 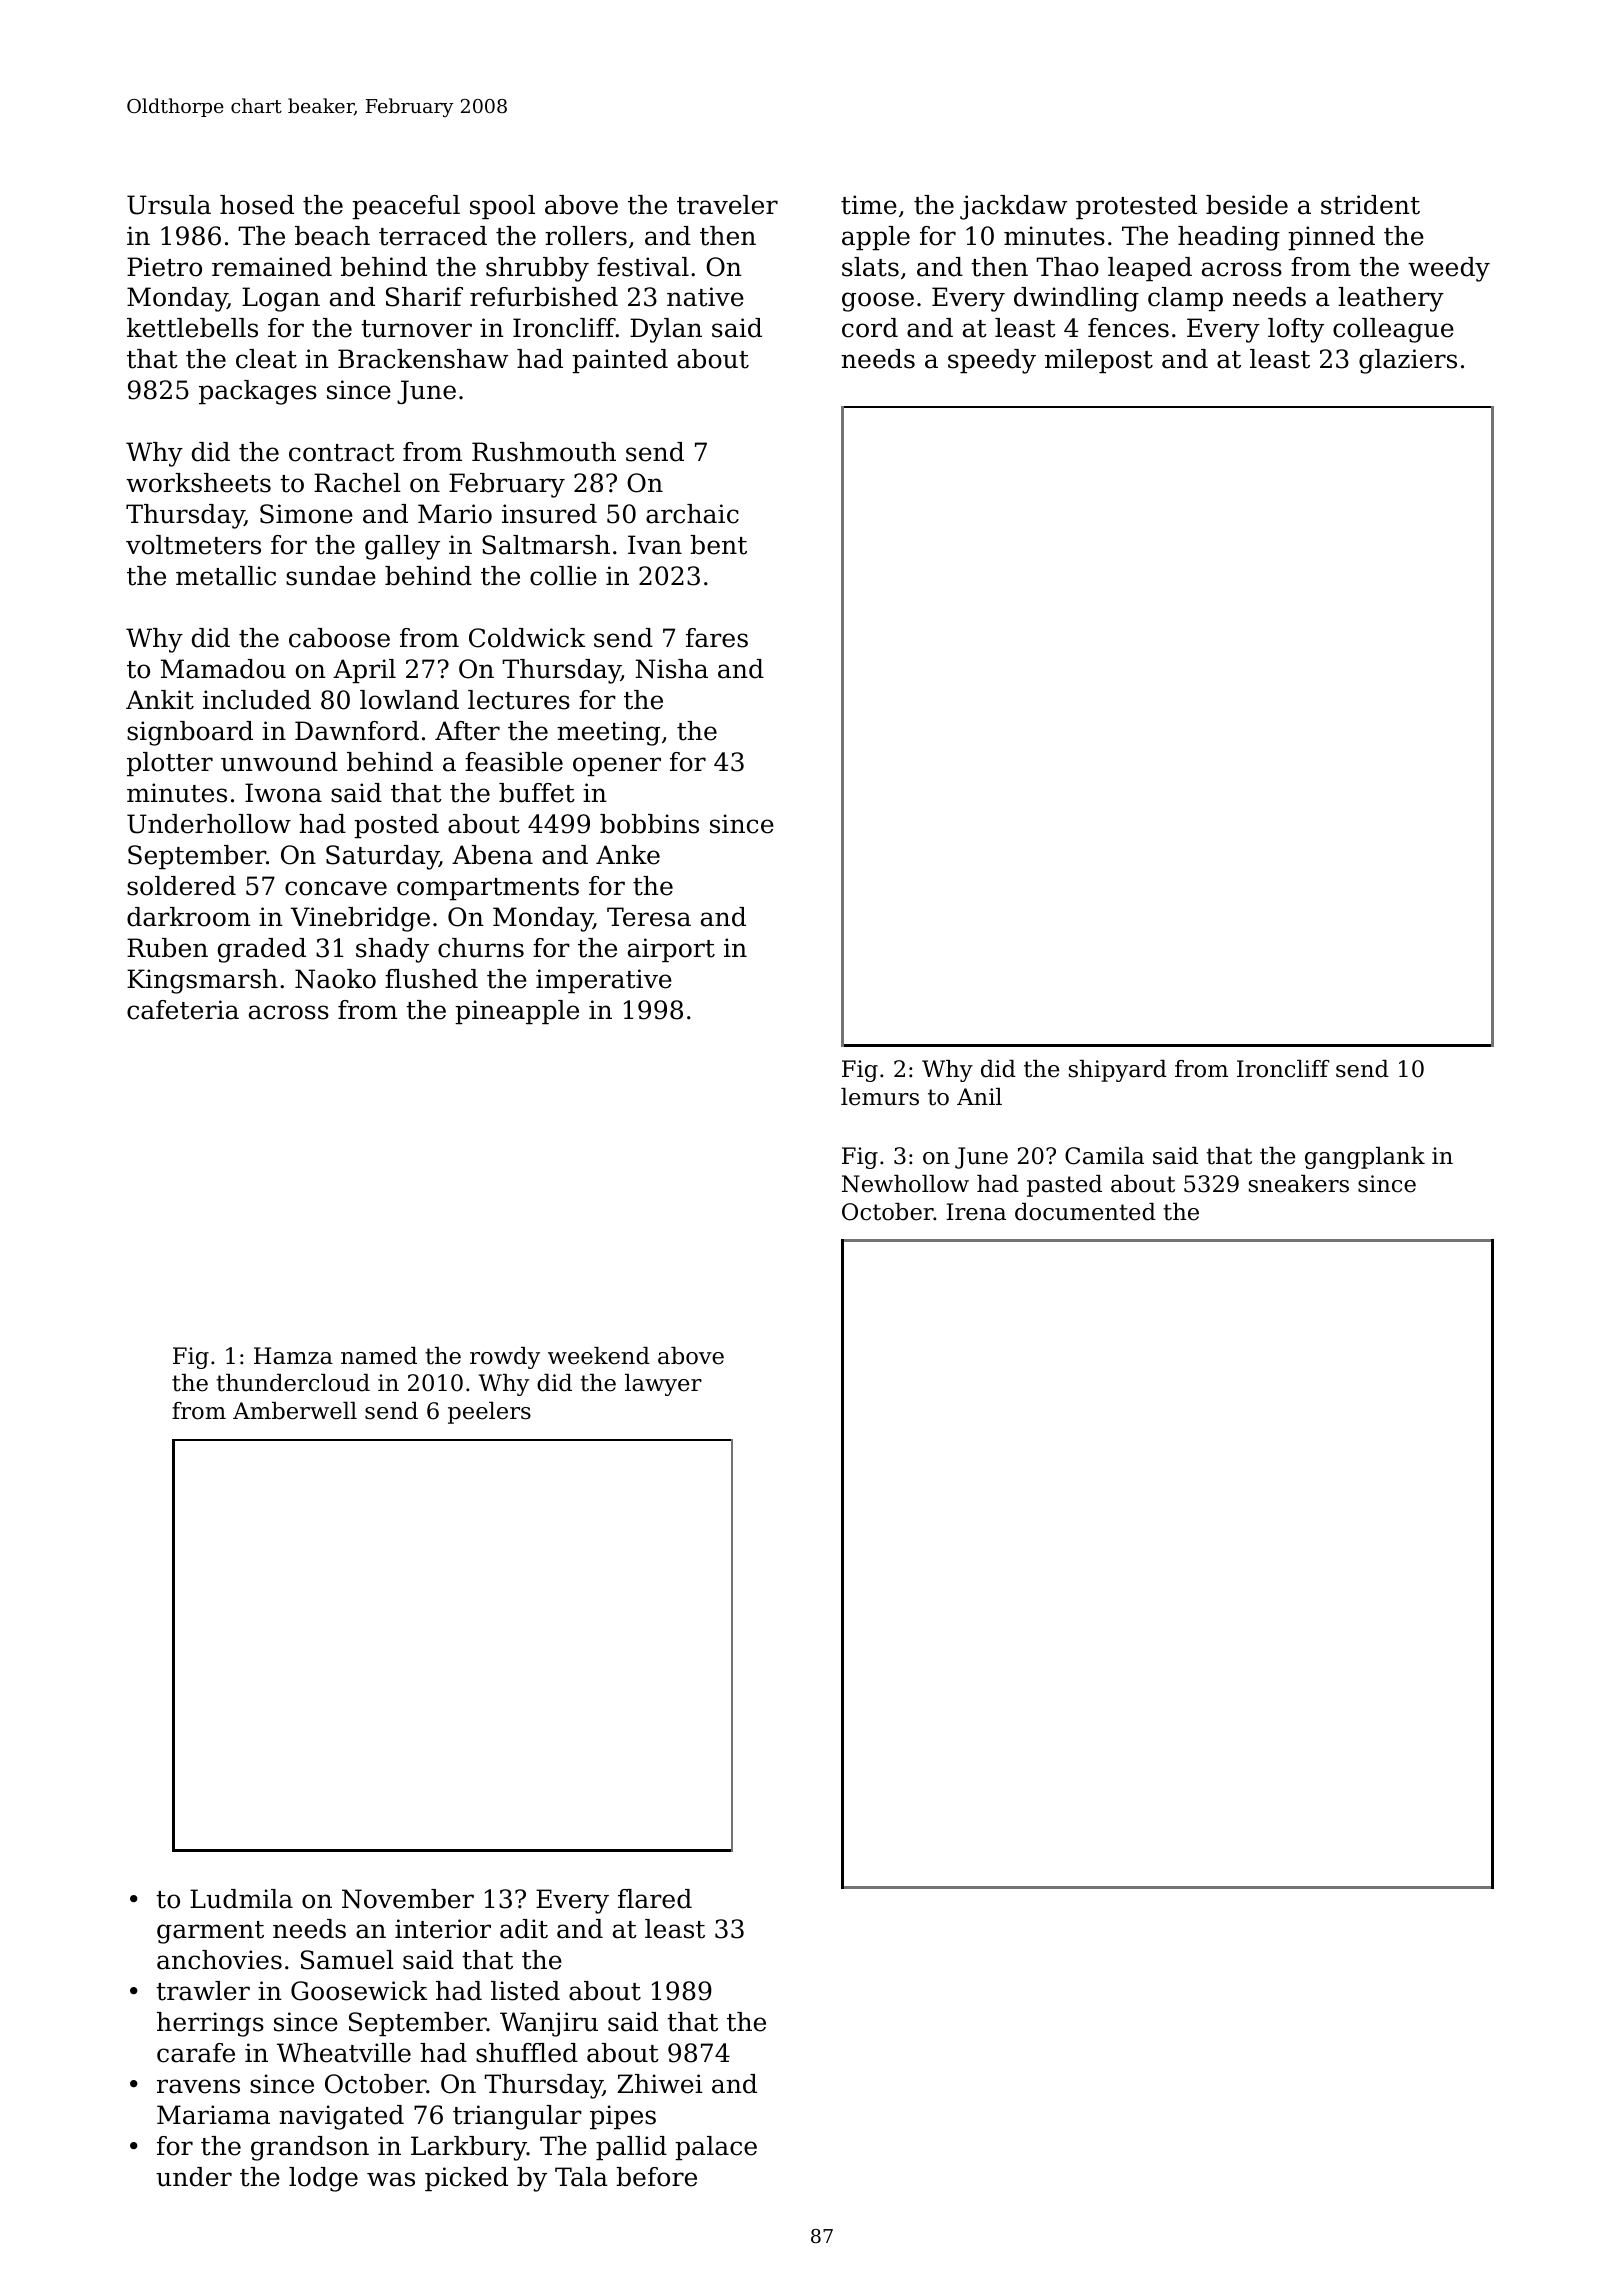 What do you see at coordinates (880, 1097) in the page?
I see `lemurs` at bounding box center [880, 1097].
